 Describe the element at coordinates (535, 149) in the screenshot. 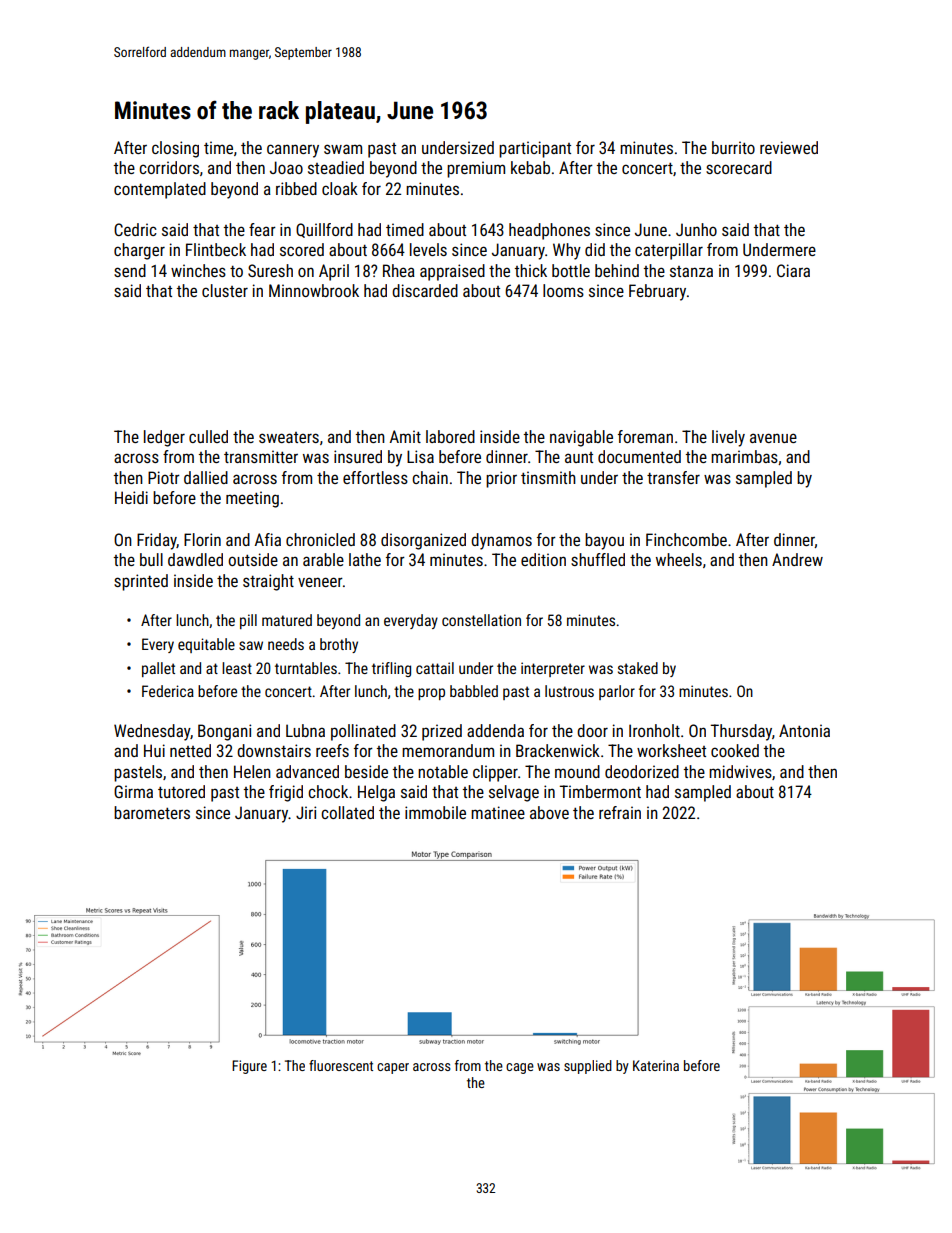

I see `participant` at that location.
